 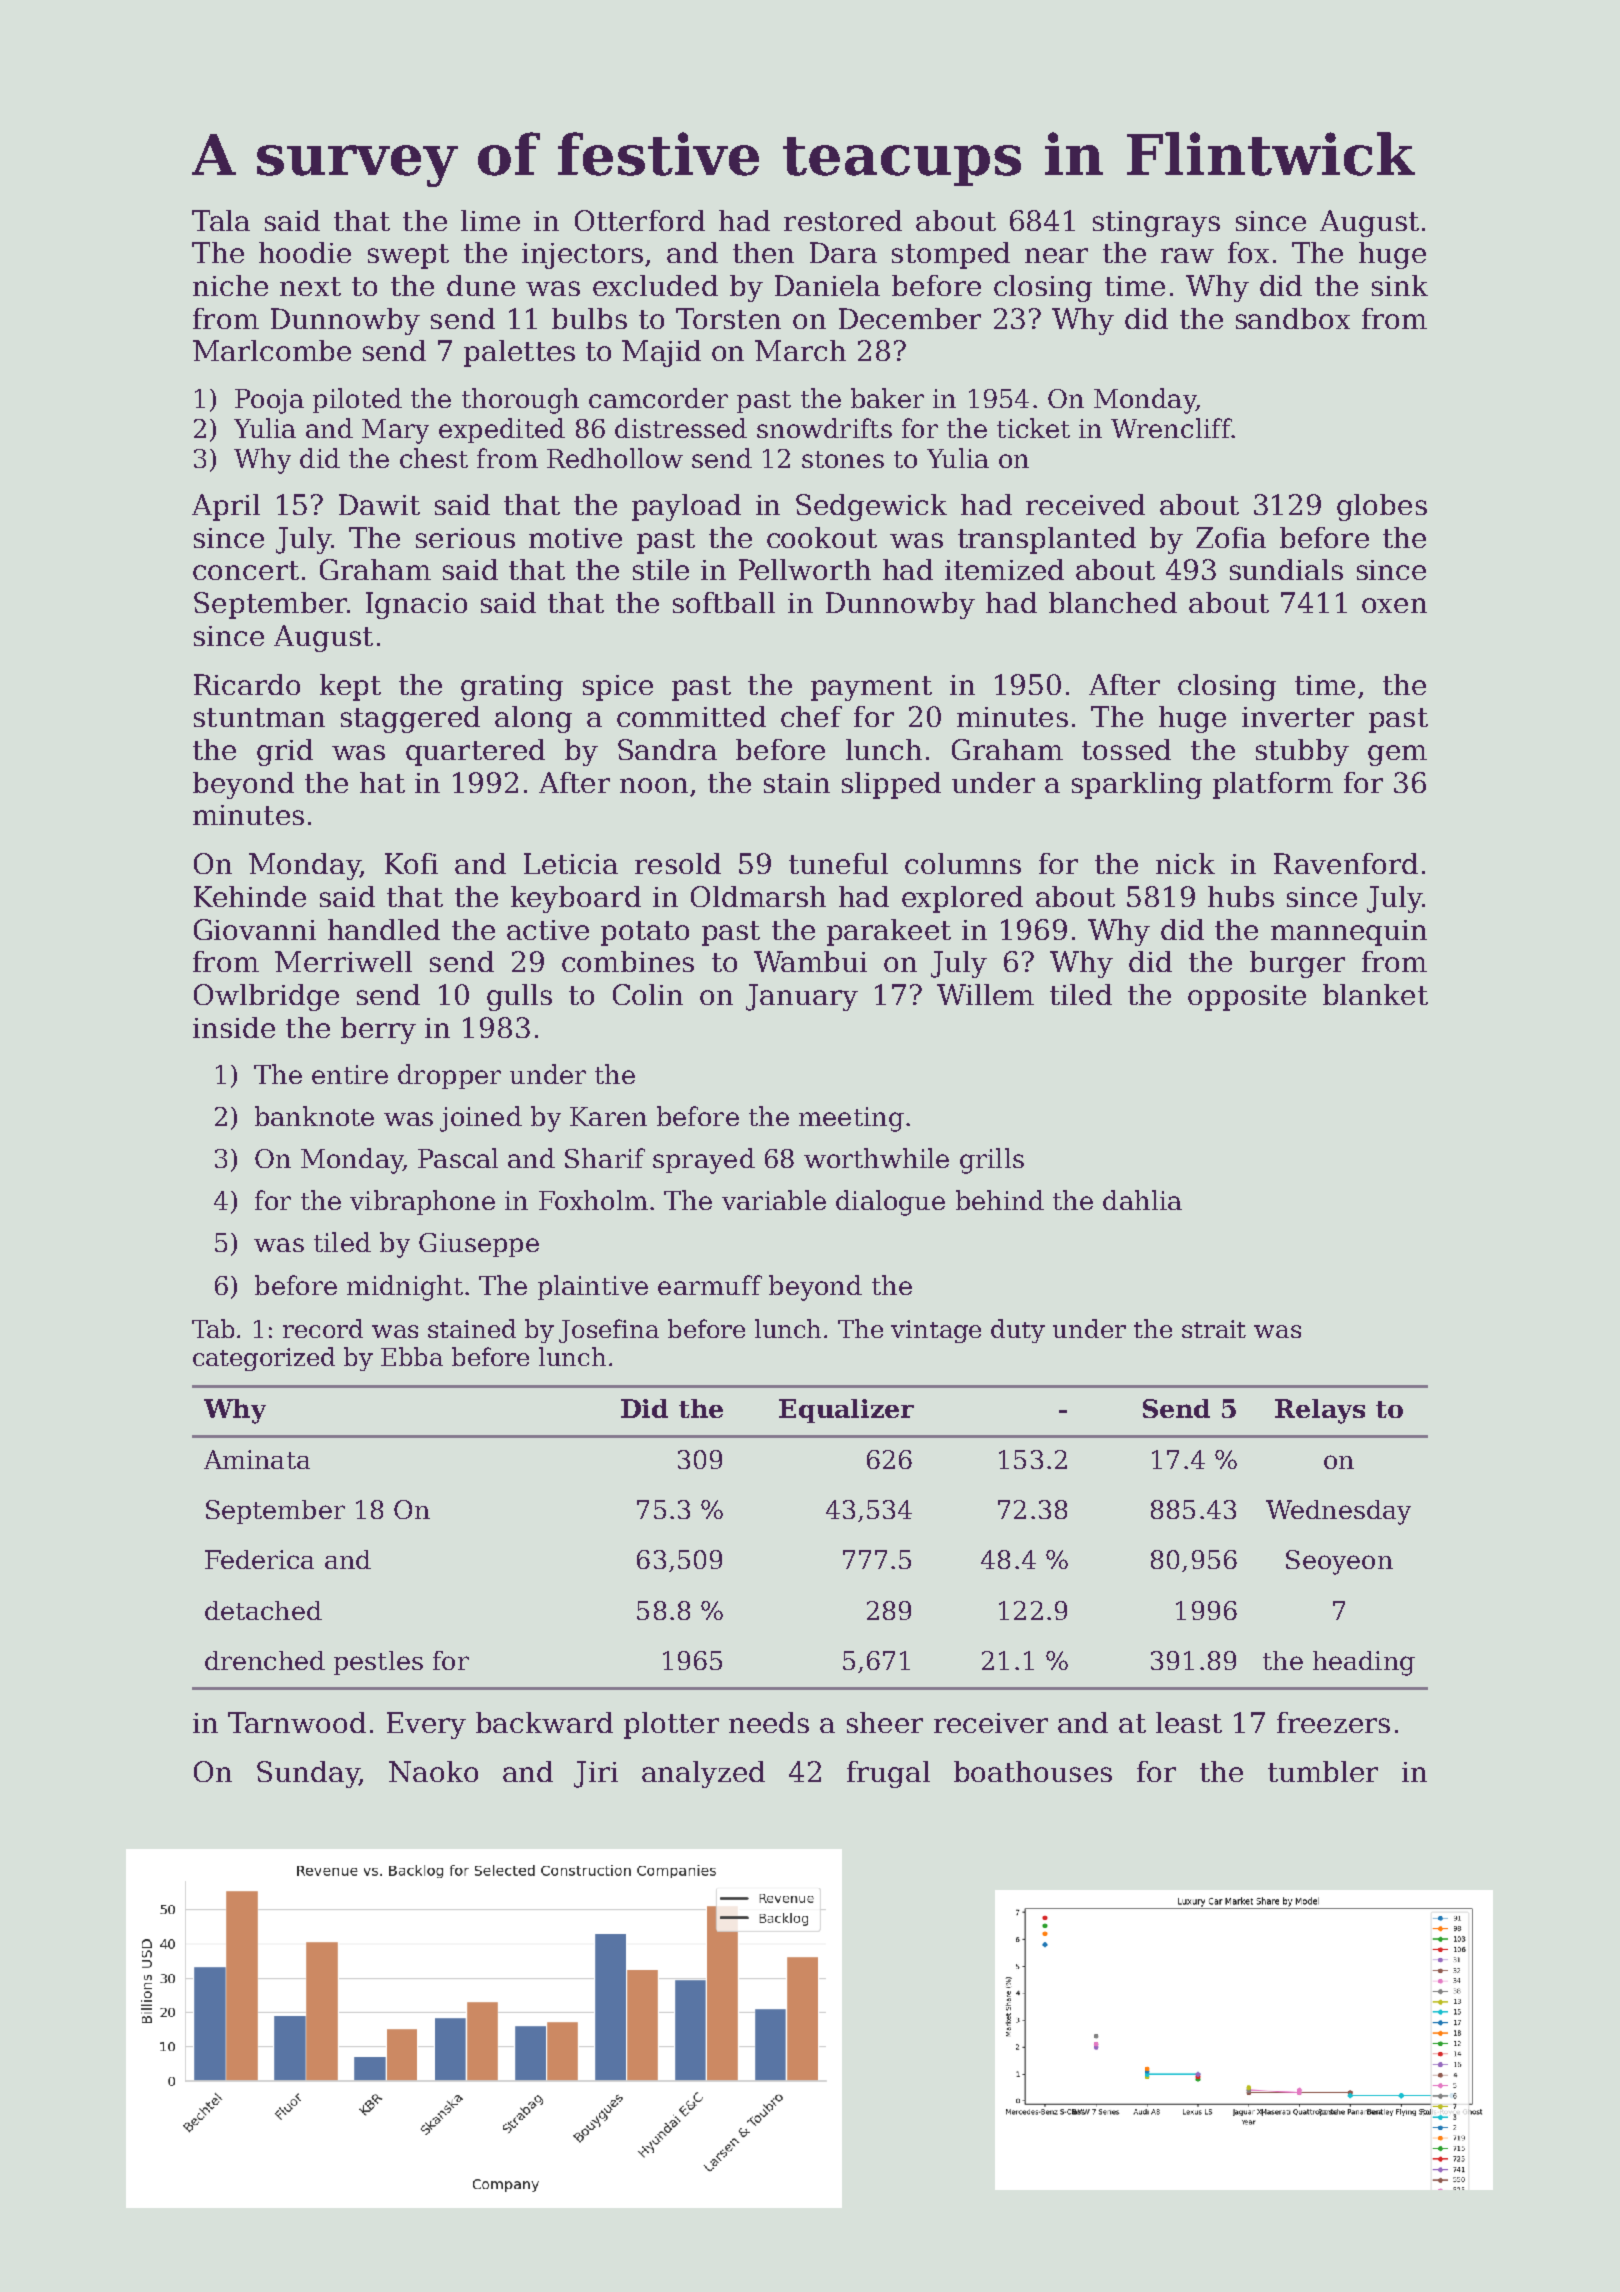 I want to click on kept, so click(x=350, y=687).
